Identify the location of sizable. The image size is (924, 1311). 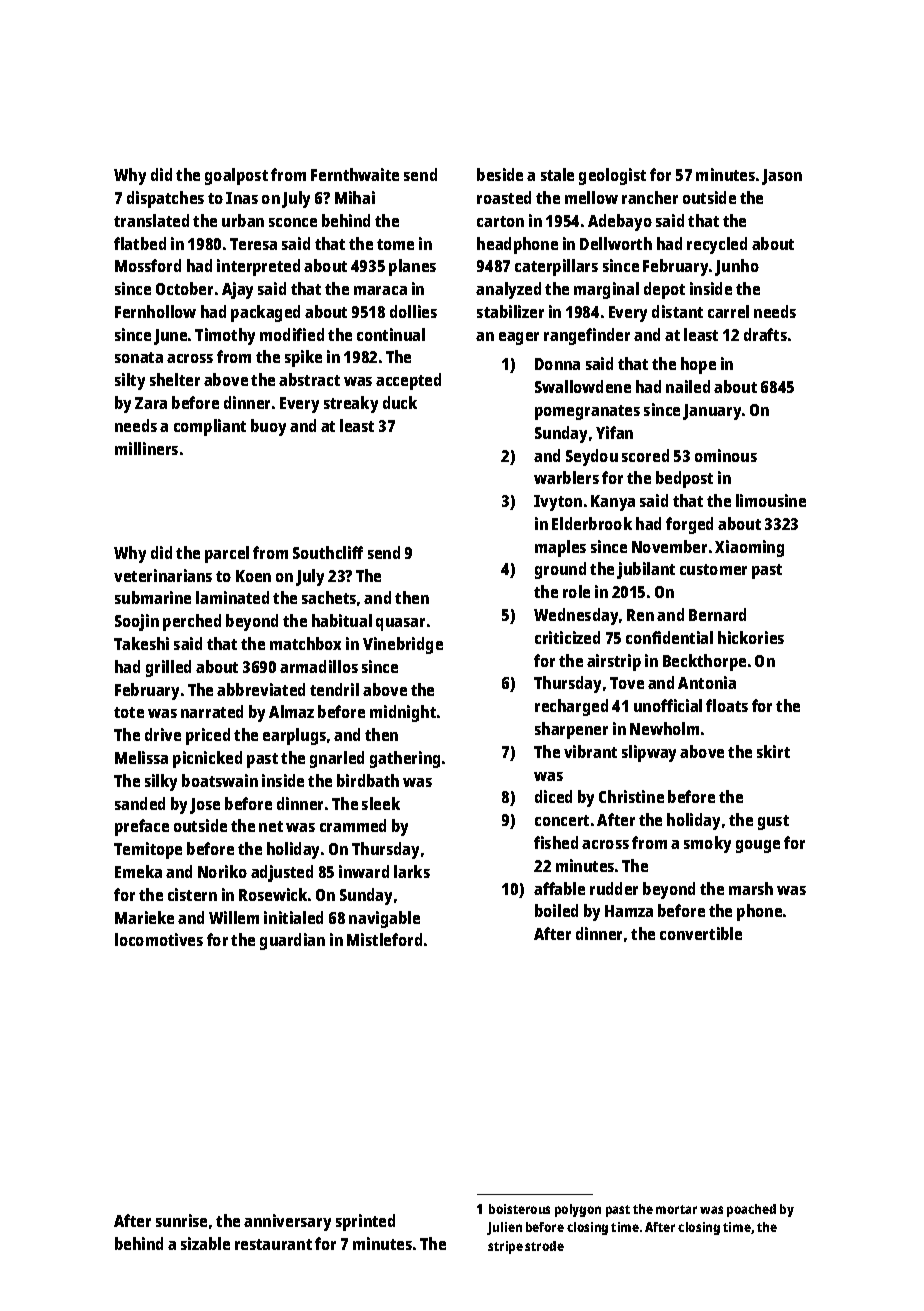
(205, 1243).
